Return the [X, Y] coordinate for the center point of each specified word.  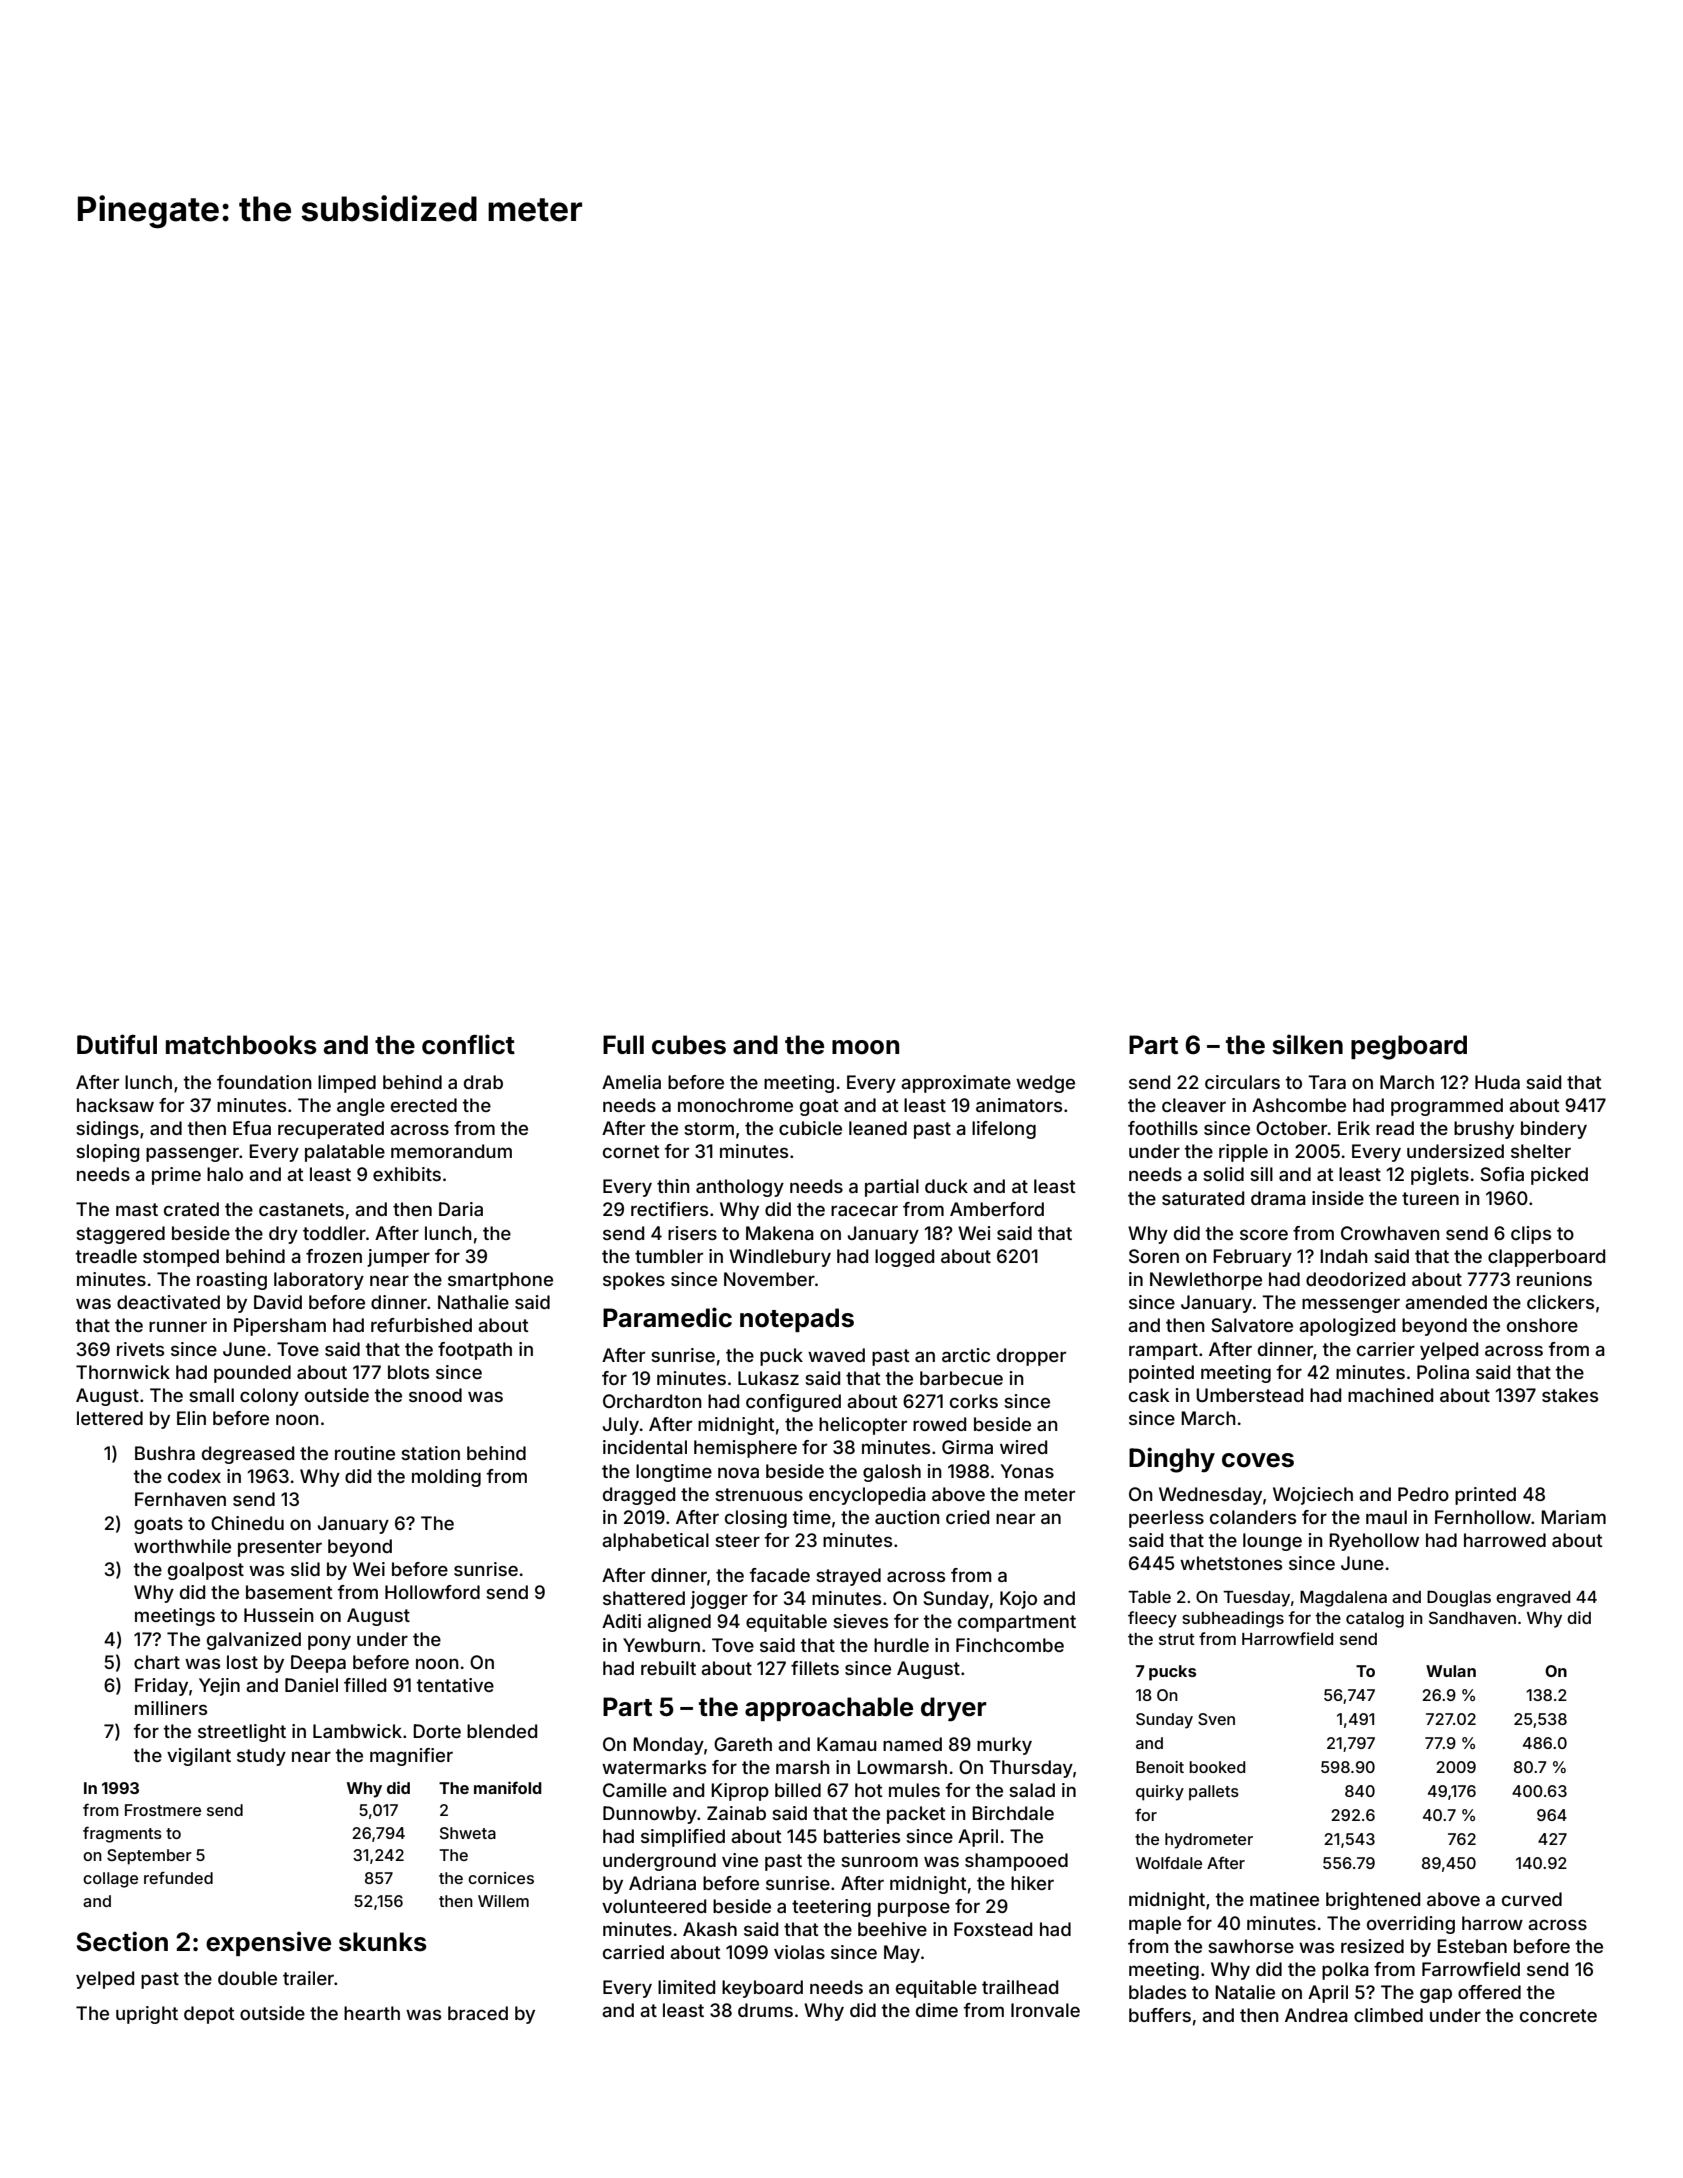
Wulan [1451, 1671]
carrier [1386, 1349]
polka [1345, 1971]
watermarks [654, 1767]
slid [305, 1569]
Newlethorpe [1206, 1281]
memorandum [451, 1151]
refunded [178, 1877]
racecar [864, 1210]
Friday [161, 1687]
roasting [232, 1281]
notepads [797, 1320]
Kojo [1018, 1600]
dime [937, 2010]
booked [1217, 1767]
